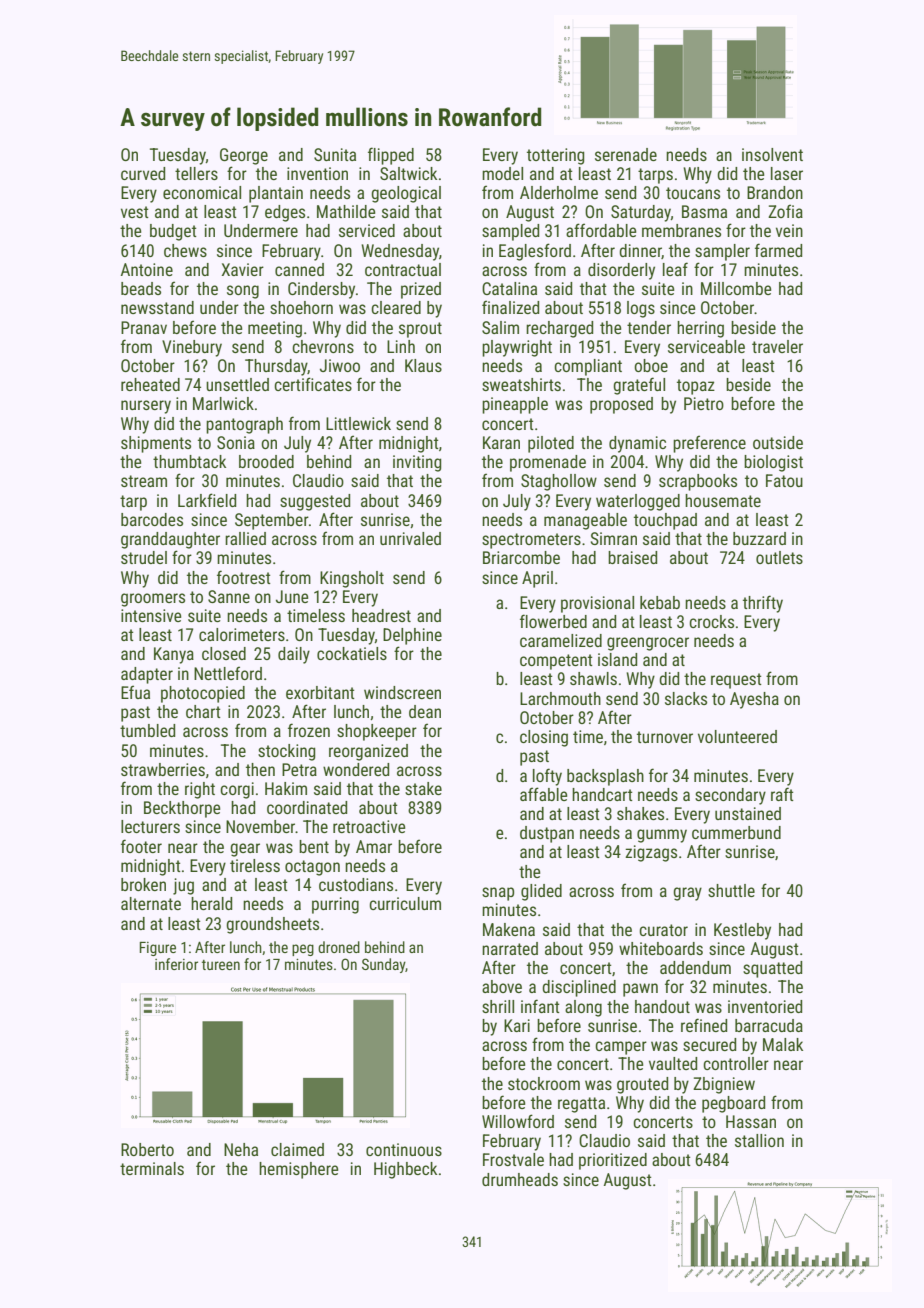  I want to click on drumheads, so click(520, 1179).
